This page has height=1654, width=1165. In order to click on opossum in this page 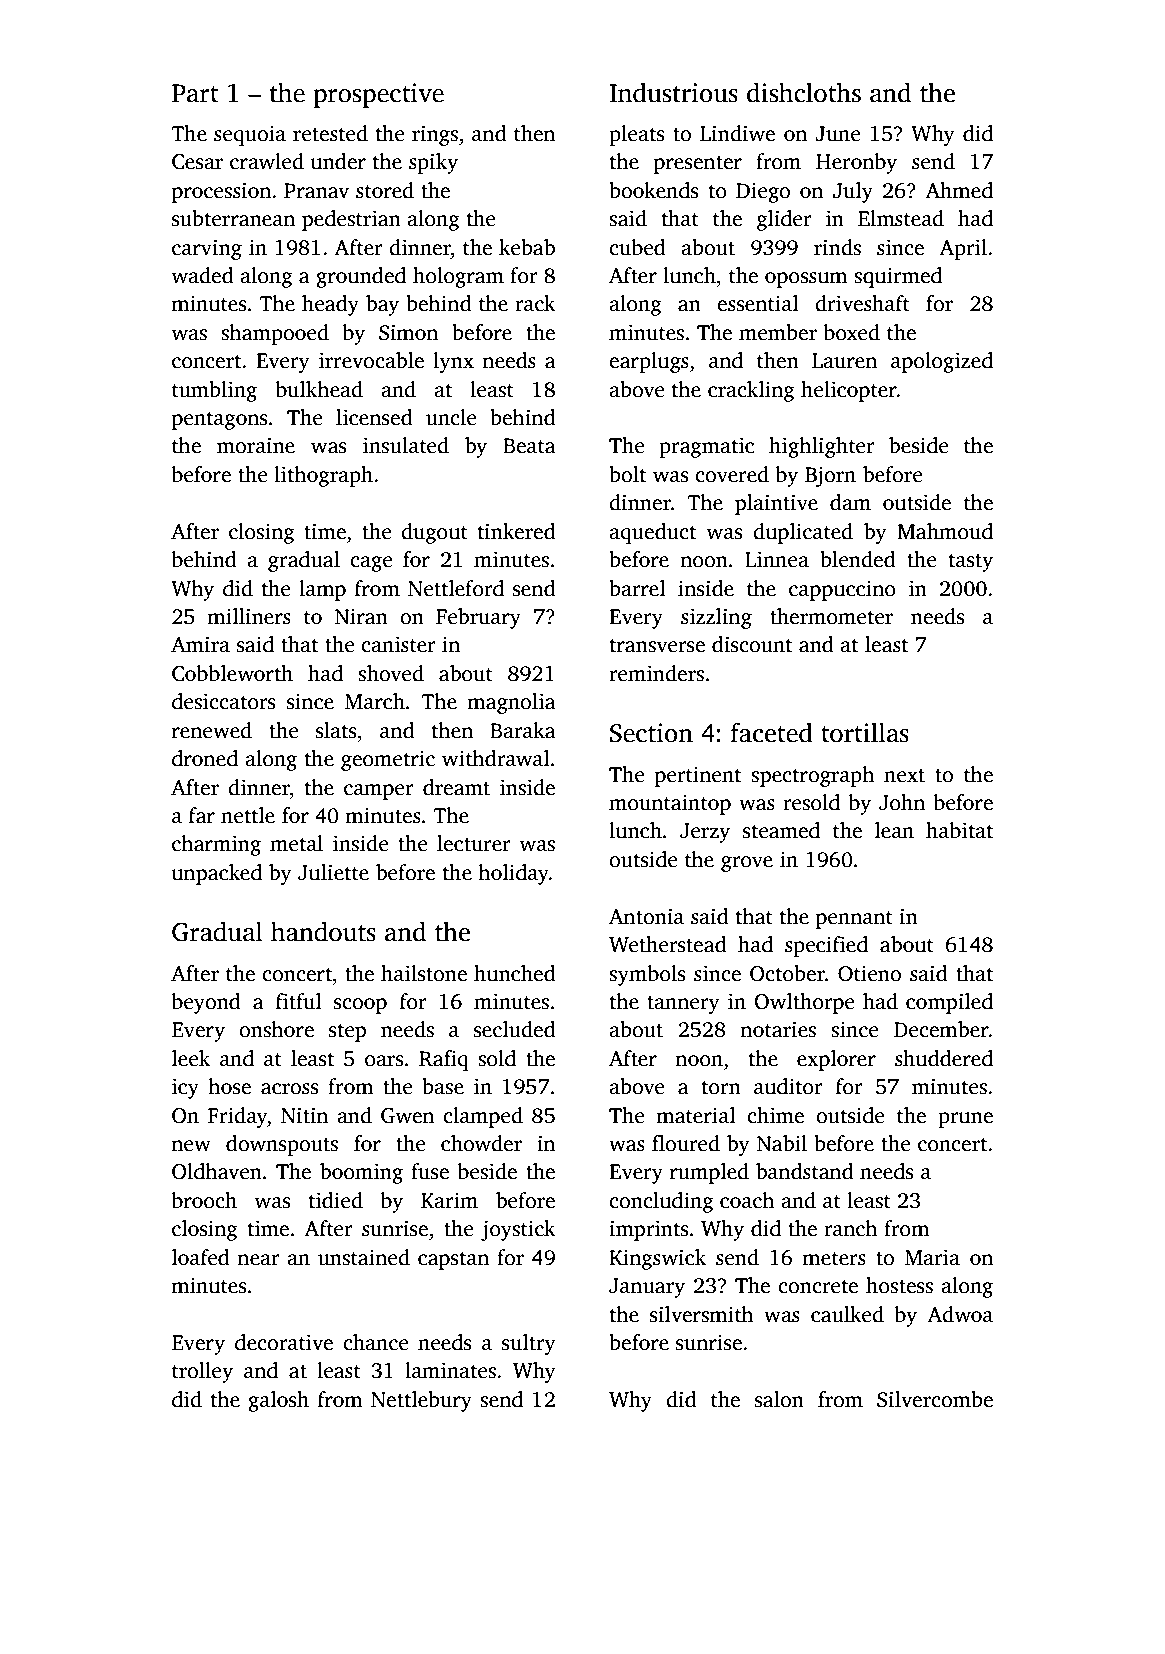, I will do `click(806, 280)`.
